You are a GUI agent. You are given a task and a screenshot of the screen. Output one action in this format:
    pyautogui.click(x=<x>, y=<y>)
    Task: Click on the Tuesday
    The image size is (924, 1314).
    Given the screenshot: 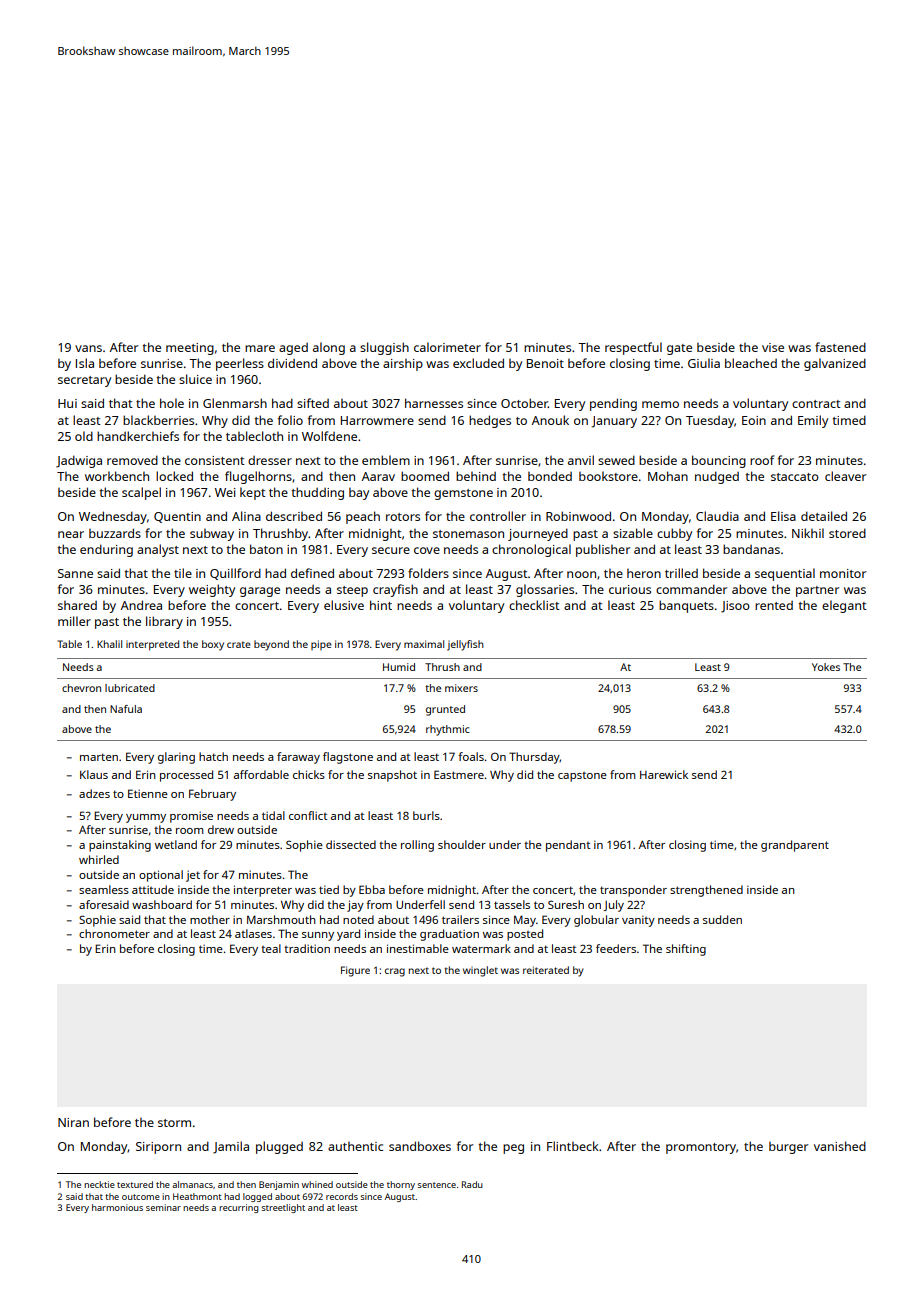 What is the action you would take?
    pyautogui.click(x=710, y=422)
